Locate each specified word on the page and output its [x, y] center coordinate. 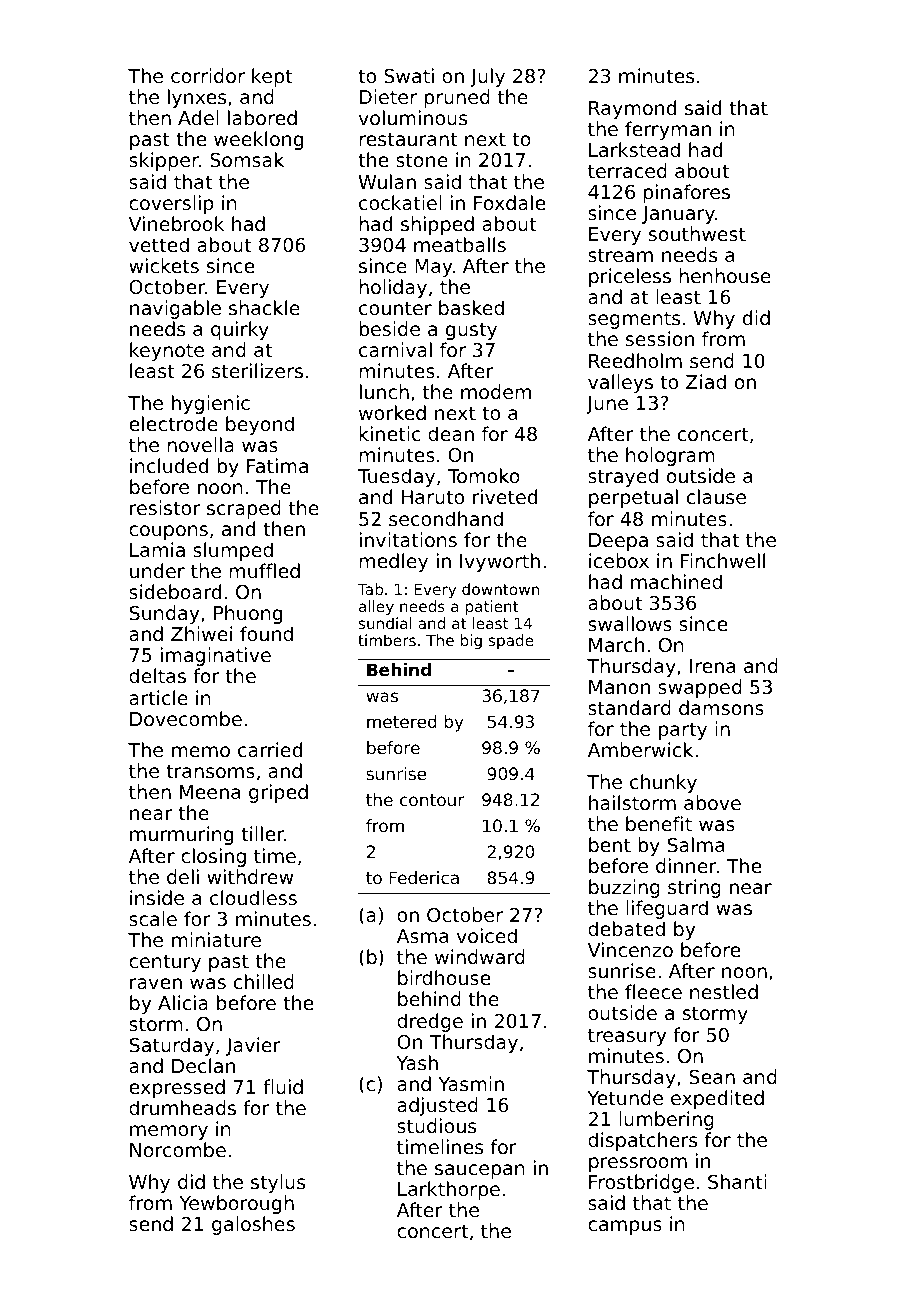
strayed [623, 477]
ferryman [668, 130]
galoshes [253, 1225]
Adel [198, 117]
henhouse [725, 275]
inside [157, 897]
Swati [409, 75]
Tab [370, 589]
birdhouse [444, 977]
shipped [437, 225]
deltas [157, 675]
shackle [264, 307]
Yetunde [625, 1097]
